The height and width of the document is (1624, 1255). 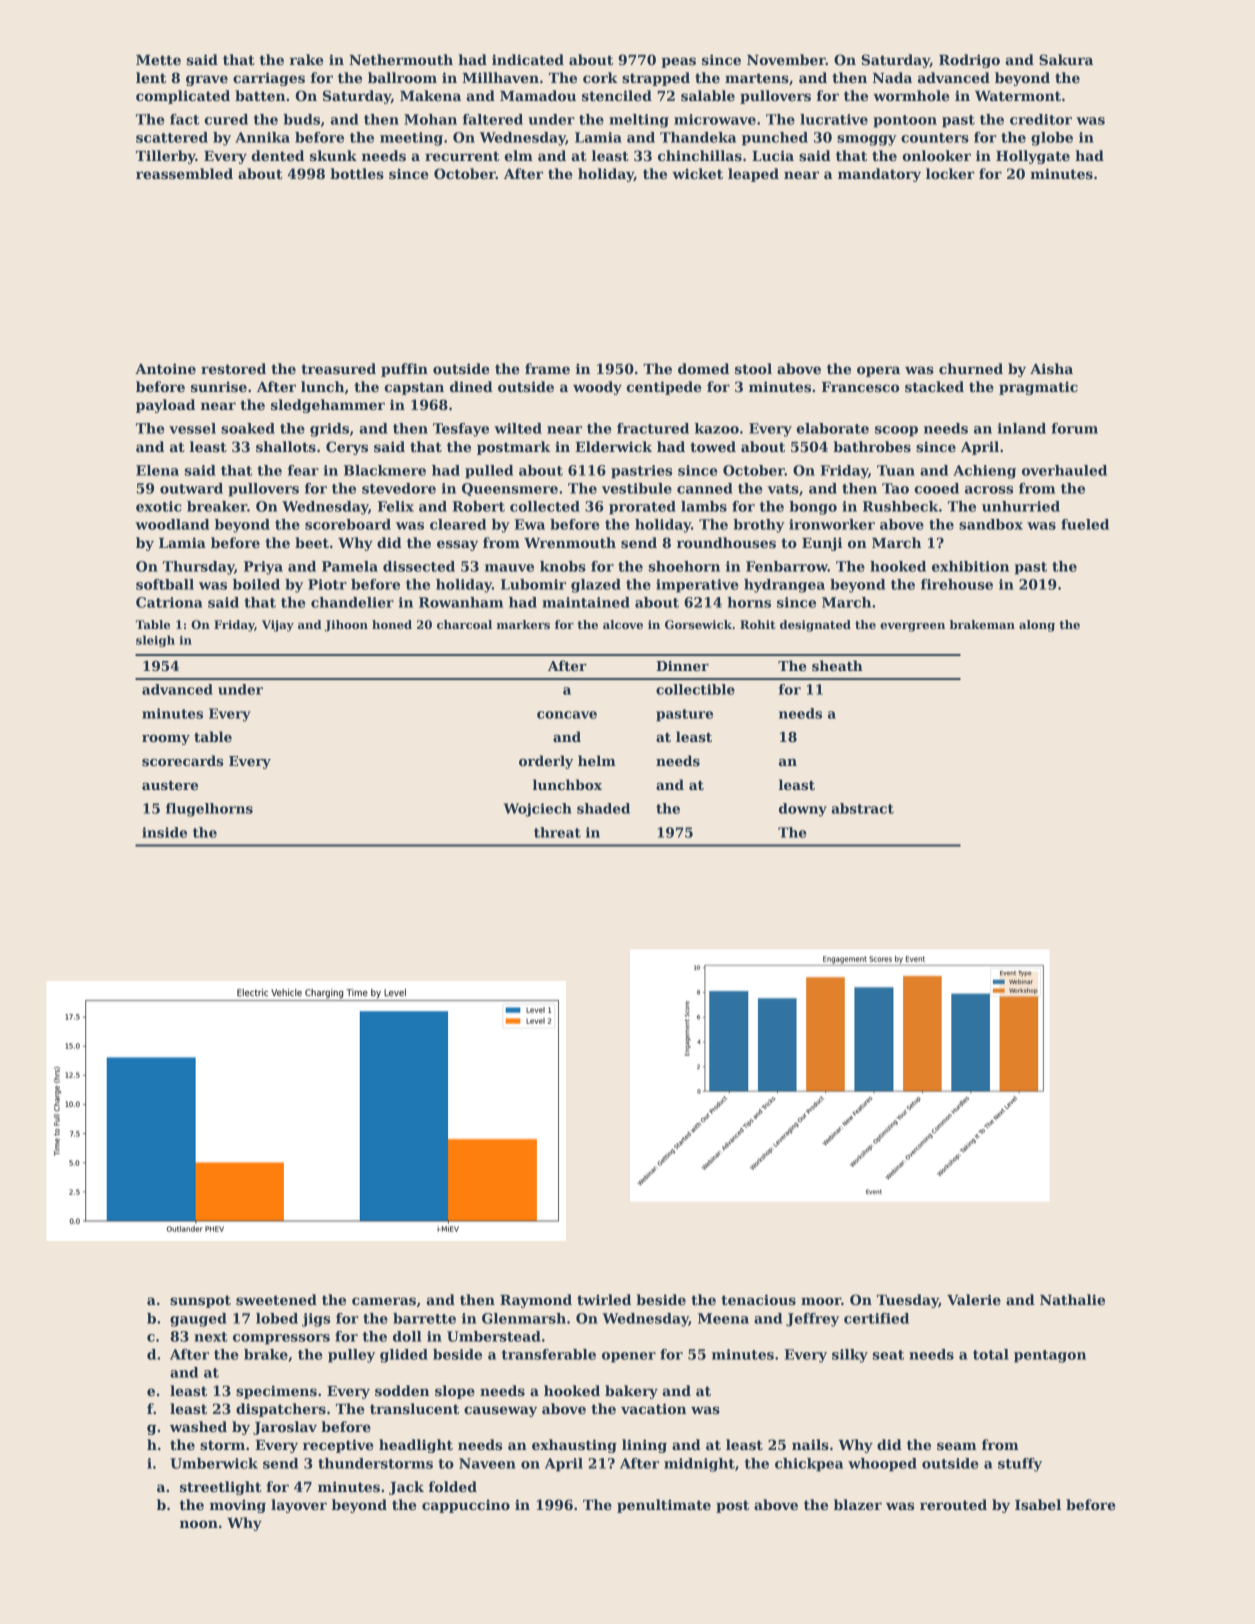 What do you see at coordinates (299, 1506) in the document?
I see `layover` at bounding box center [299, 1506].
